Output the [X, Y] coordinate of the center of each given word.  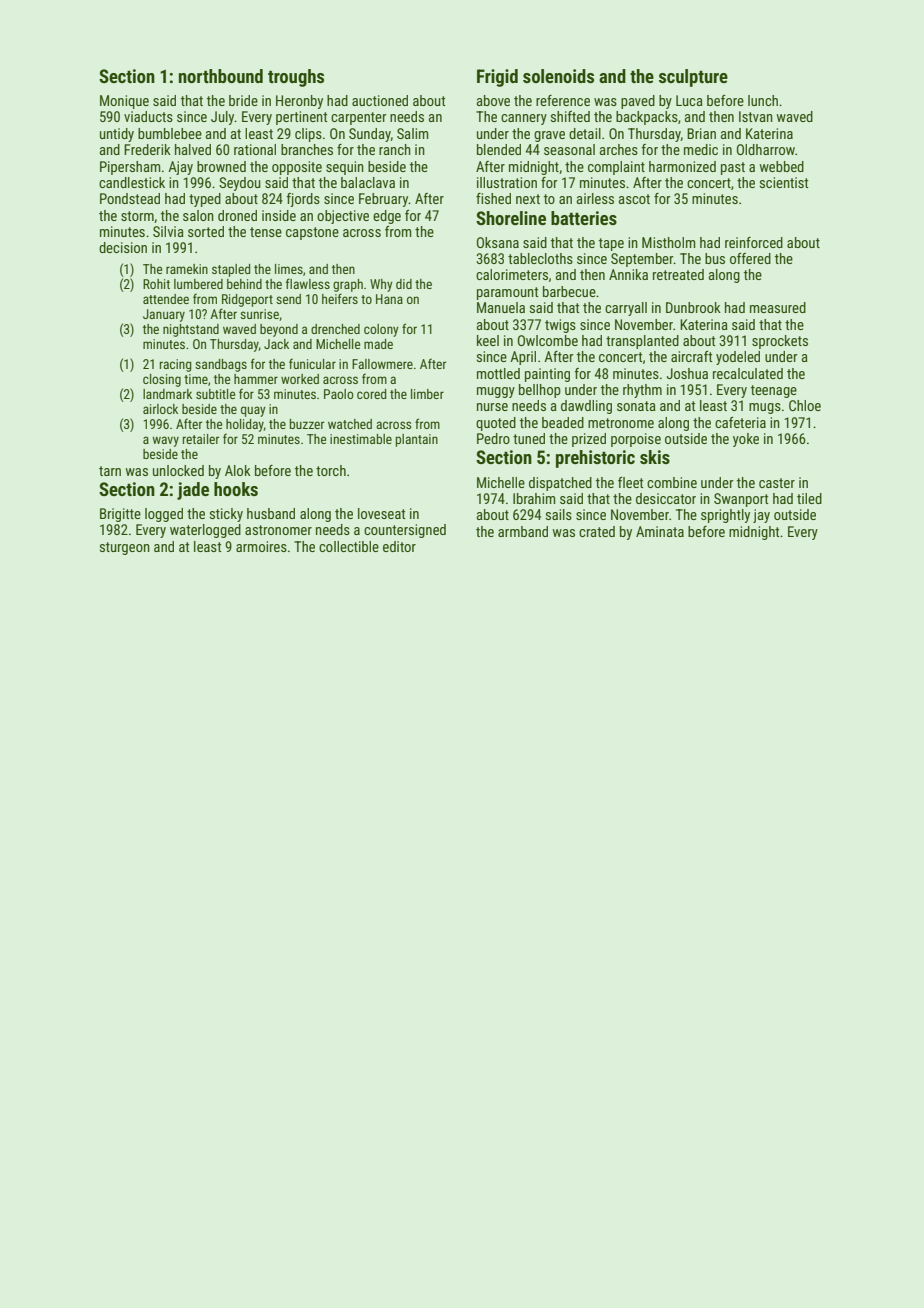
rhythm [642, 391]
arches [619, 149]
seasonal [569, 149]
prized [589, 440]
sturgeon [125, 548]
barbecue [569, 291]
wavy [165, 441]
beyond [279, 330]
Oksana [498, 242]
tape [611, 244]
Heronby [299, 102]
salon [198, 215]
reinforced [754, 242]
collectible [349, 546]
